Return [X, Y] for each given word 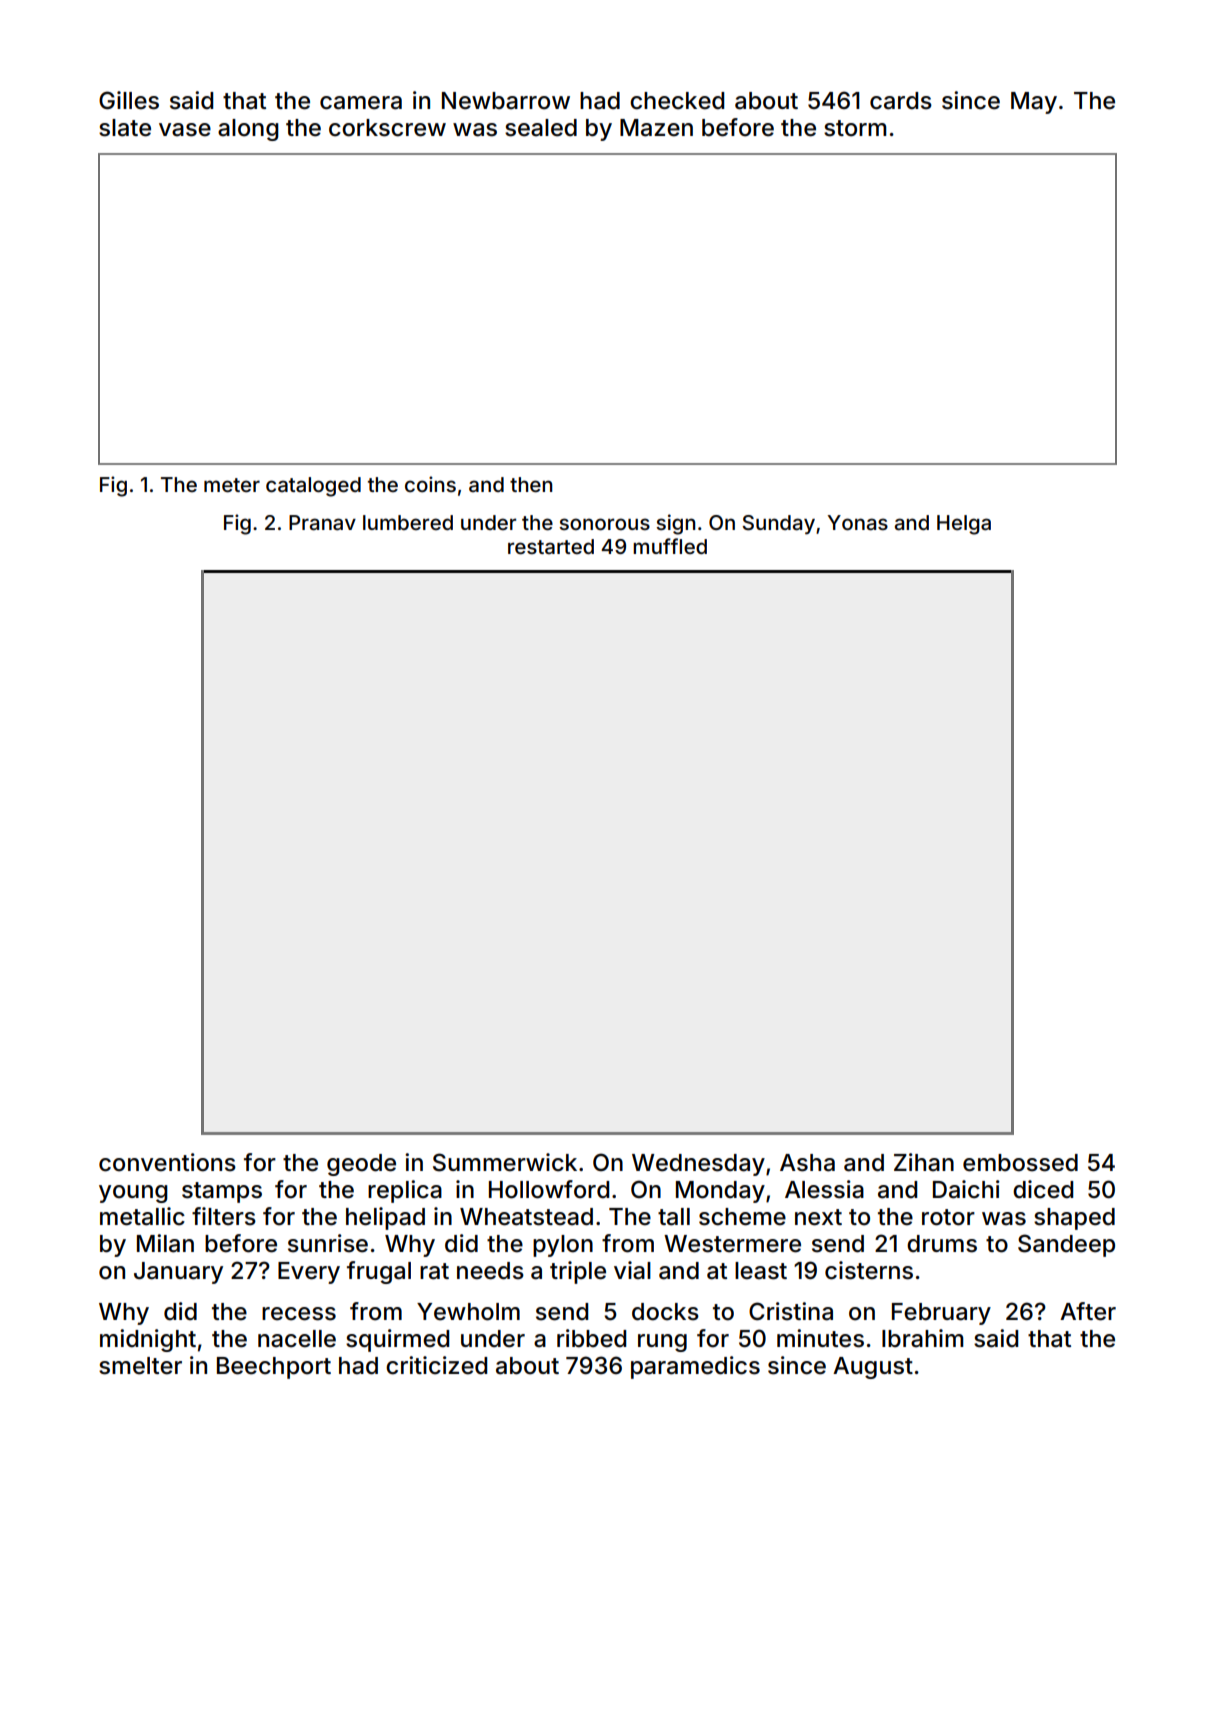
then [531, 484]
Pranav [322, 522]
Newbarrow [506, 101]
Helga [964, 525]
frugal [379, 1272]
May [1034, 103]
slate [125, 128]
